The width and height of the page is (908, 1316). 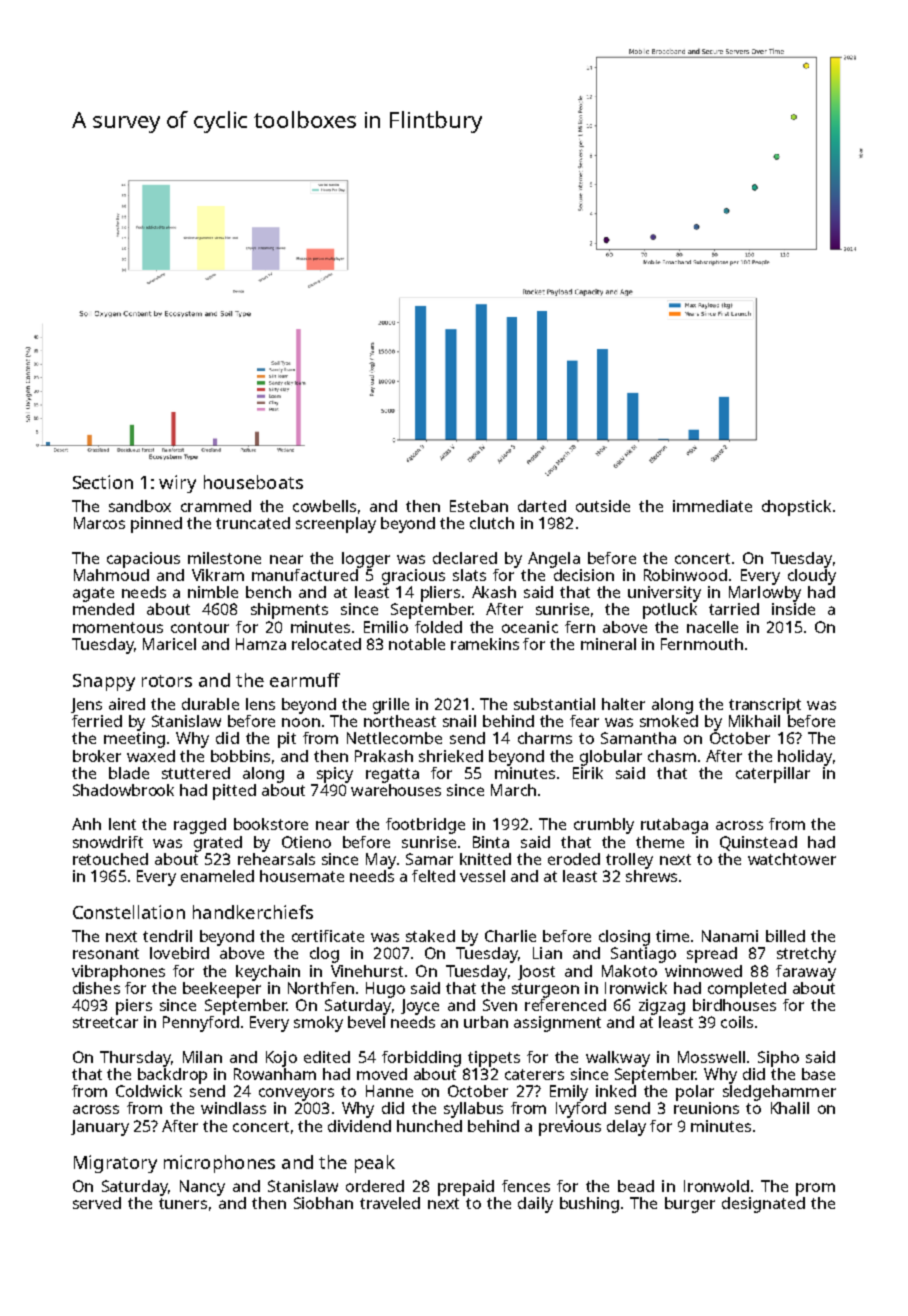 I want to click on tuners, so click(x=183, y=1203).
